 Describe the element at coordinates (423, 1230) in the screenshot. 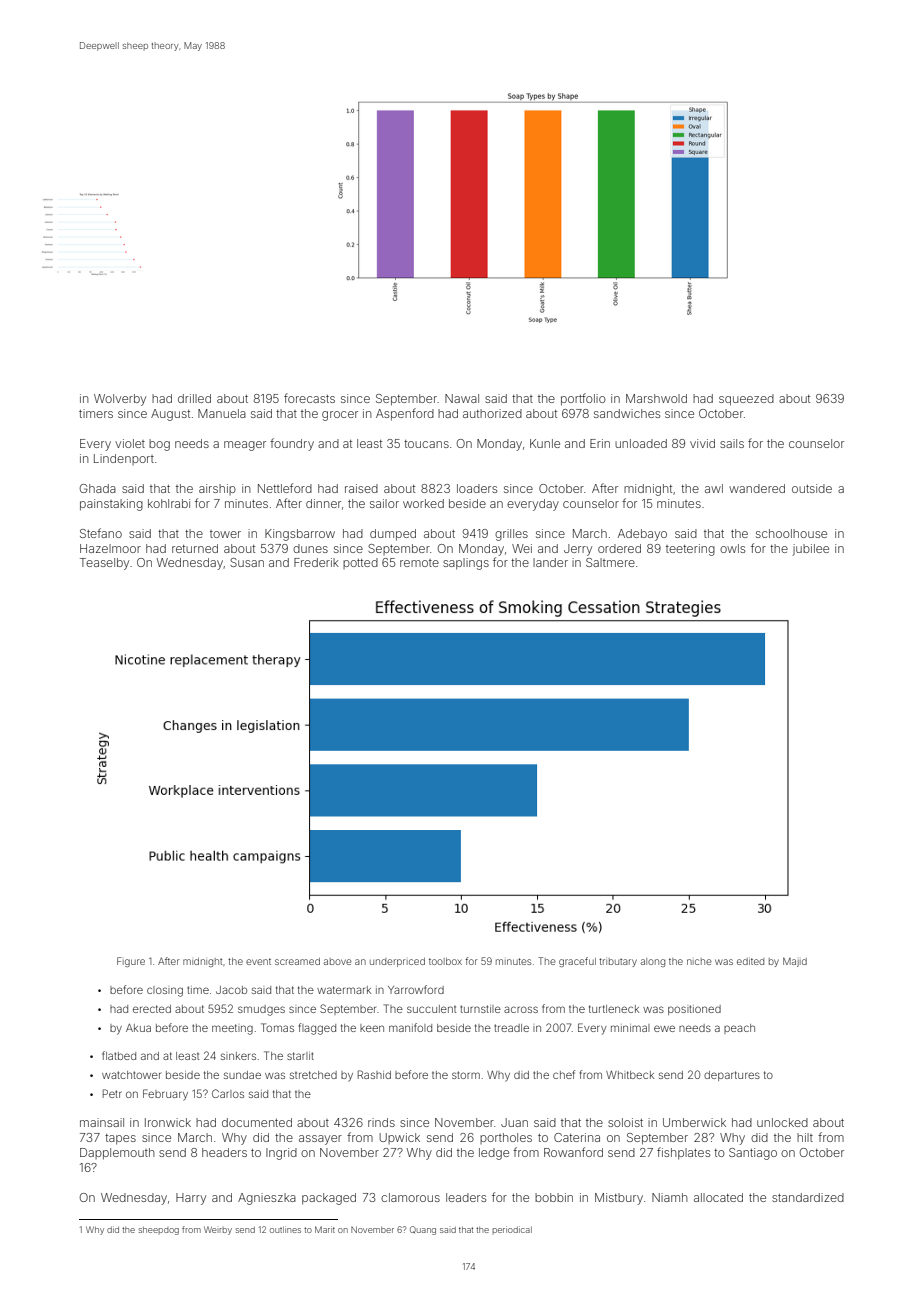

I see `Quang` at that location.
